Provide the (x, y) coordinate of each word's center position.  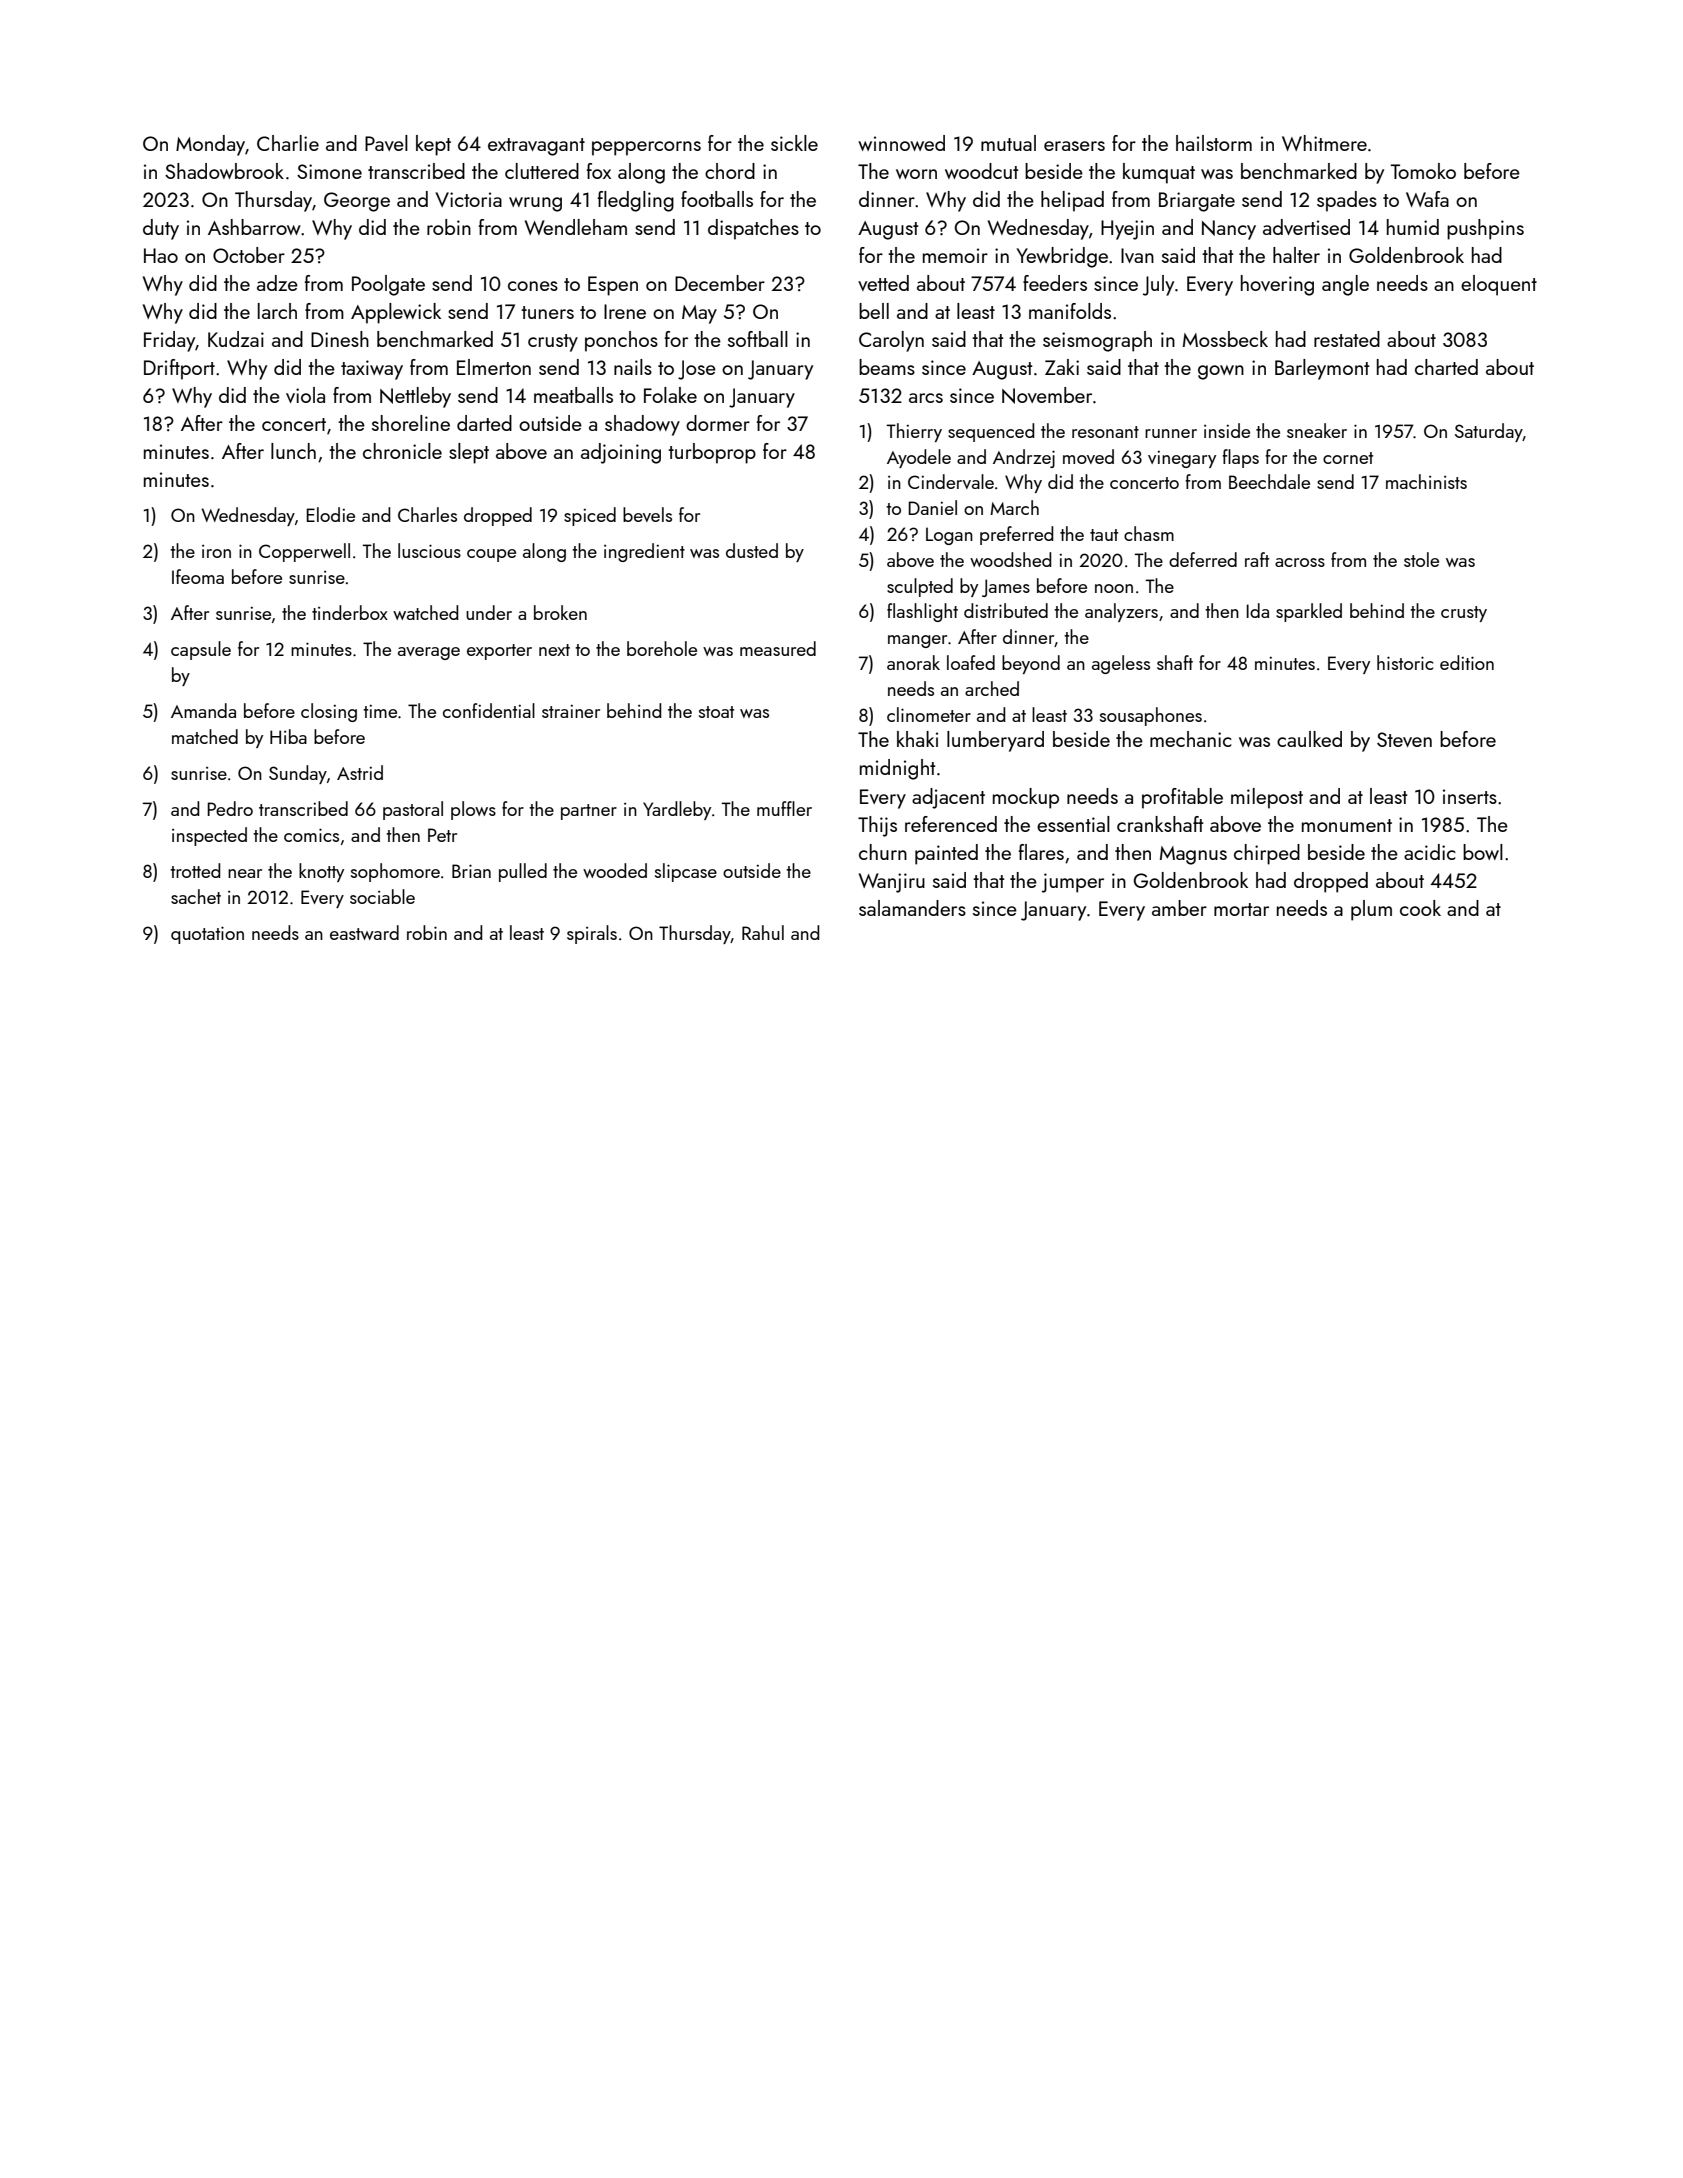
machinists (1426, 481)
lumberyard (995, 741)
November (1047, 395)
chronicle (402, 451)
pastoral (413, 810)
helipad (1072, 201)
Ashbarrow (254, 227)
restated (1347, 339)
